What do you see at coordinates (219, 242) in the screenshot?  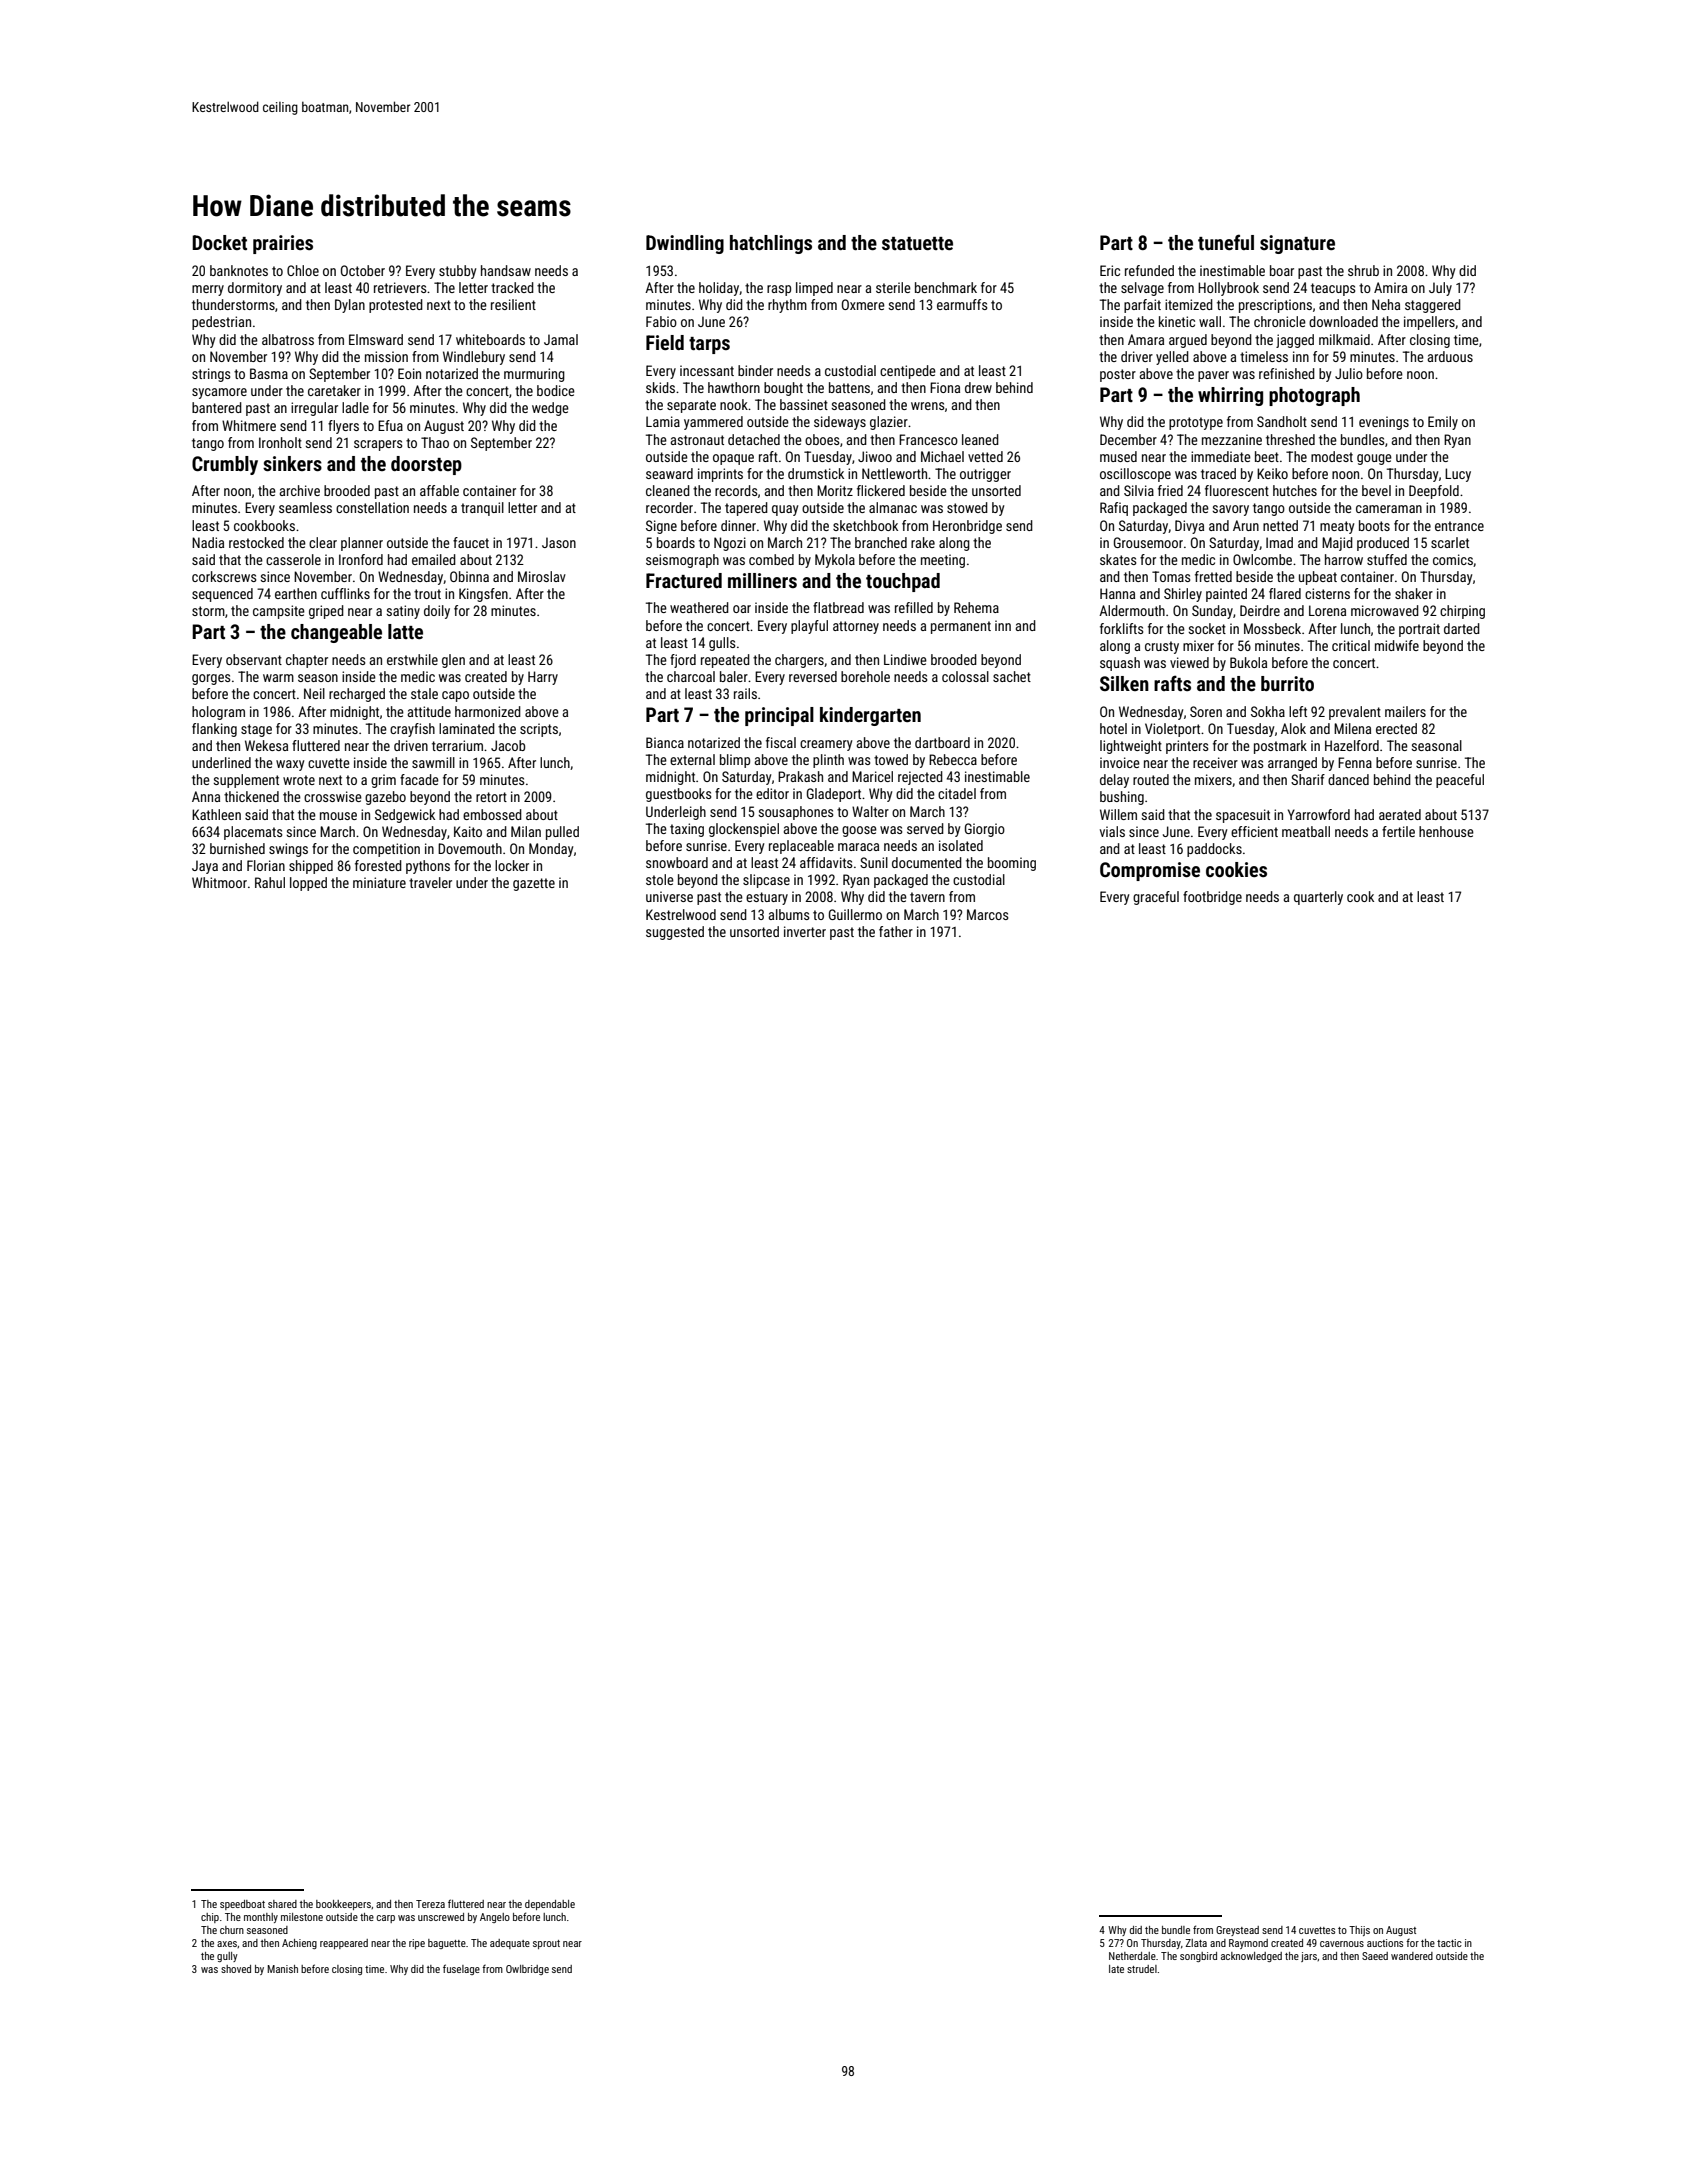 I see `Docket` at bounding box center [219, 242].
